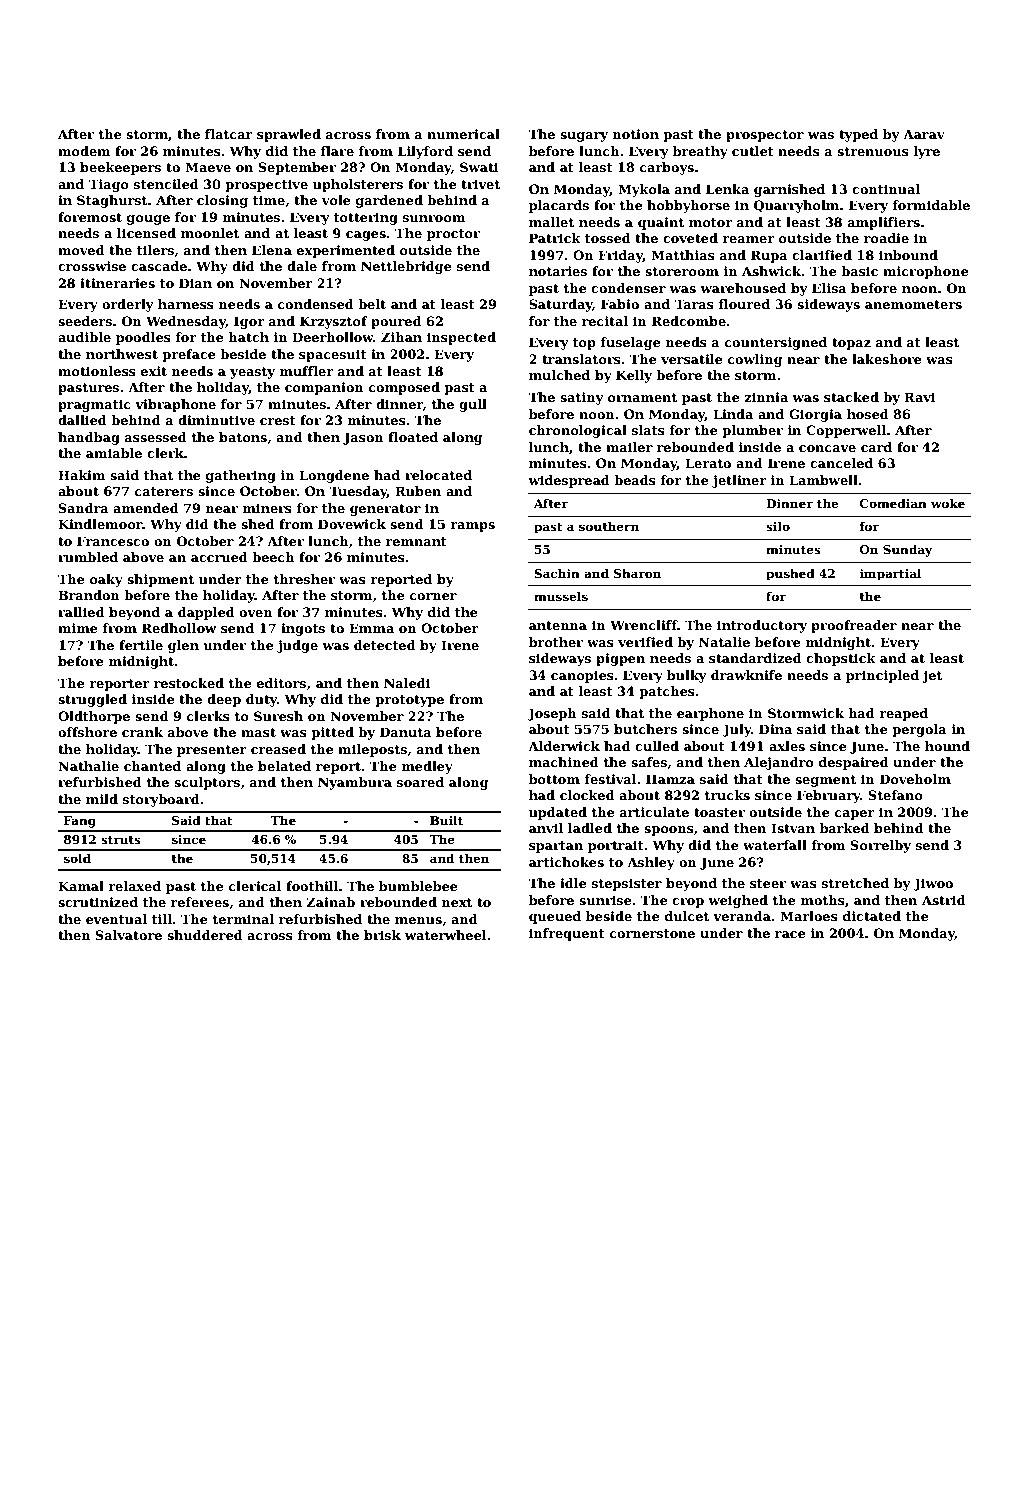  What do you see at coordinates (687, 916) in the image?
I see `dulcet` at bounding box center [687, 916].
